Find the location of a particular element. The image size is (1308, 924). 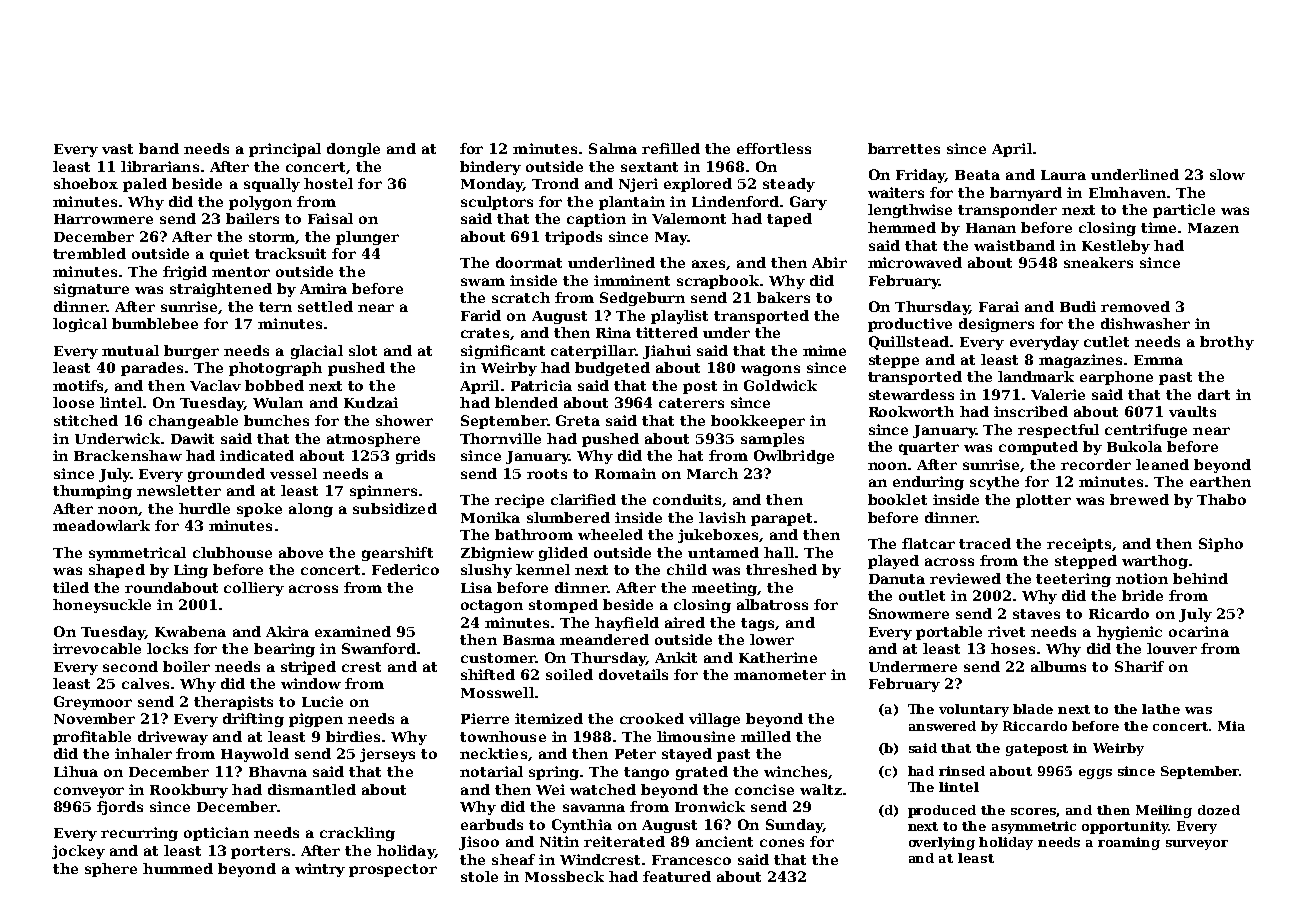

motifs is located at coordinates (78, 385).
